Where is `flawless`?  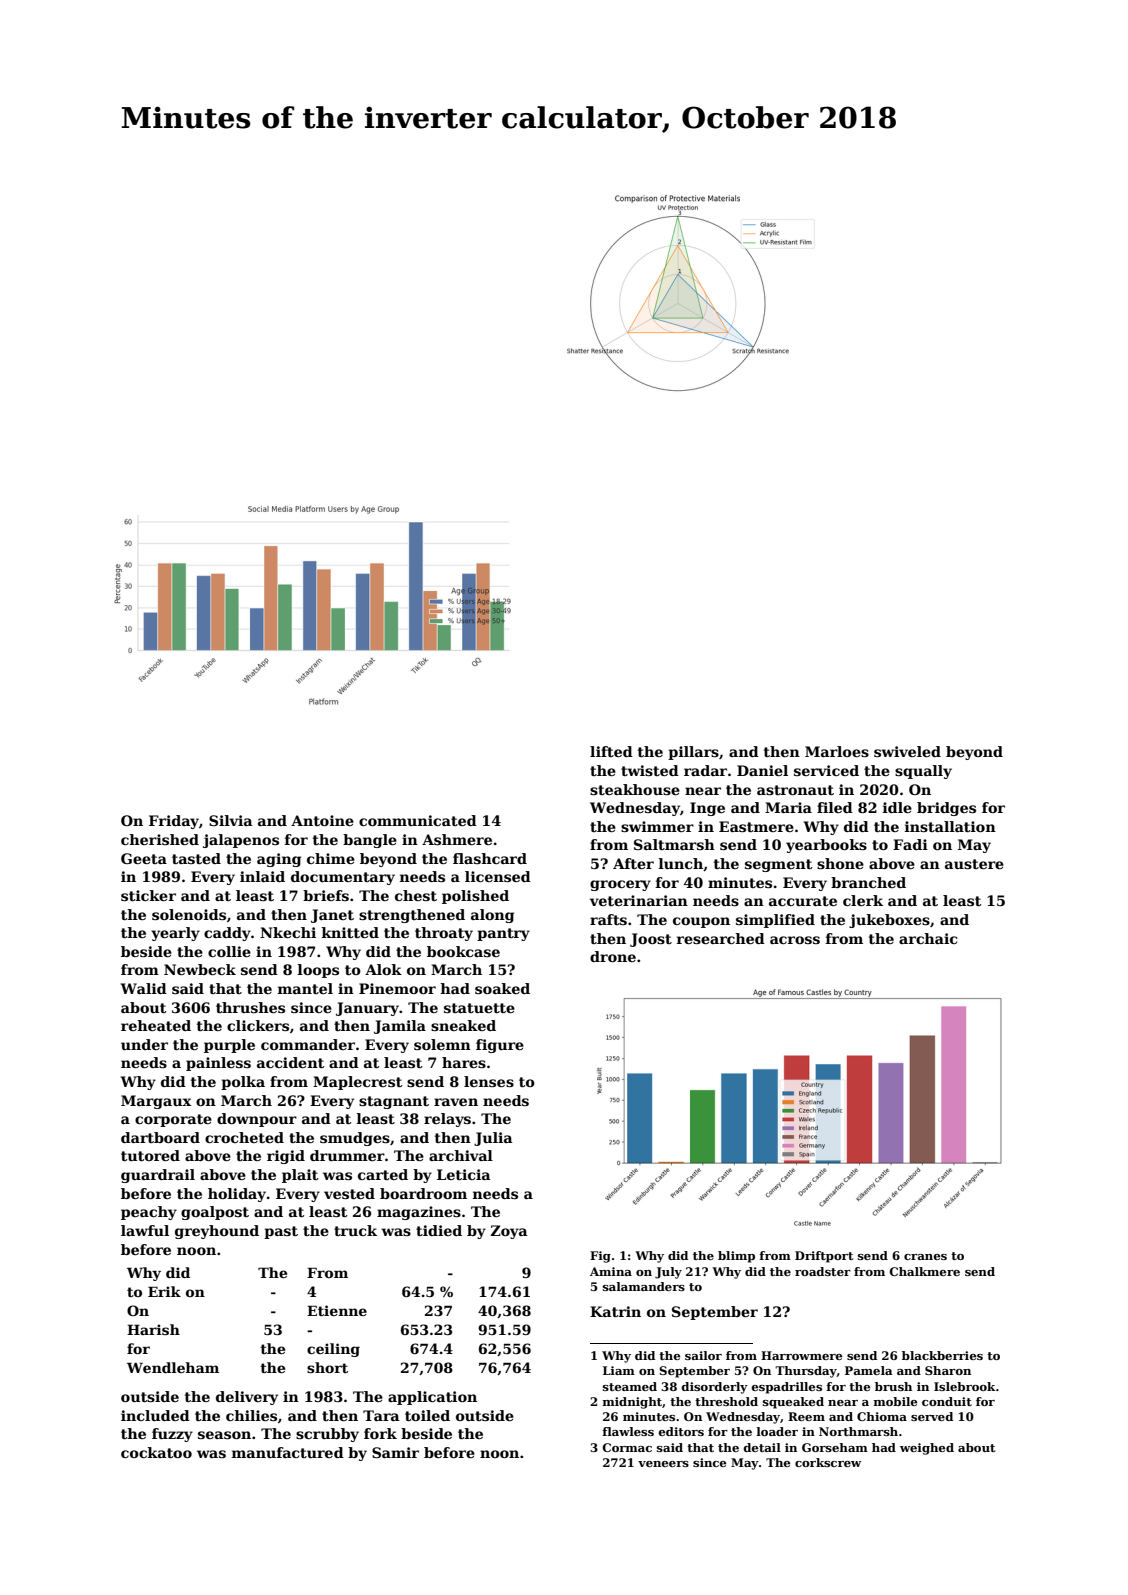 flawless is located at coordinates (628, 1431).
